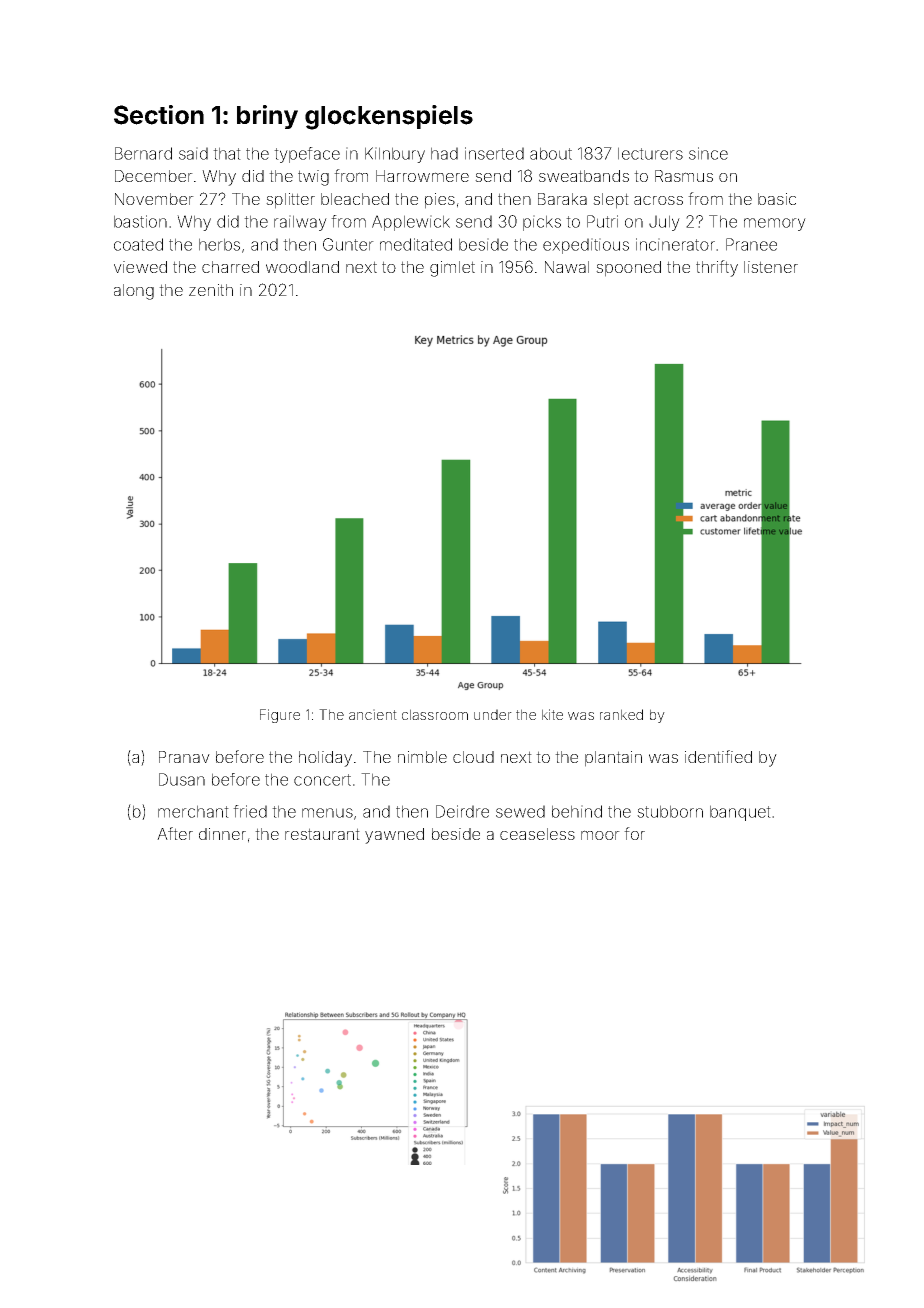  What do you see at coordinates (193, 811) in the document?
I see `merchant` at bounding box center [193, 811].
